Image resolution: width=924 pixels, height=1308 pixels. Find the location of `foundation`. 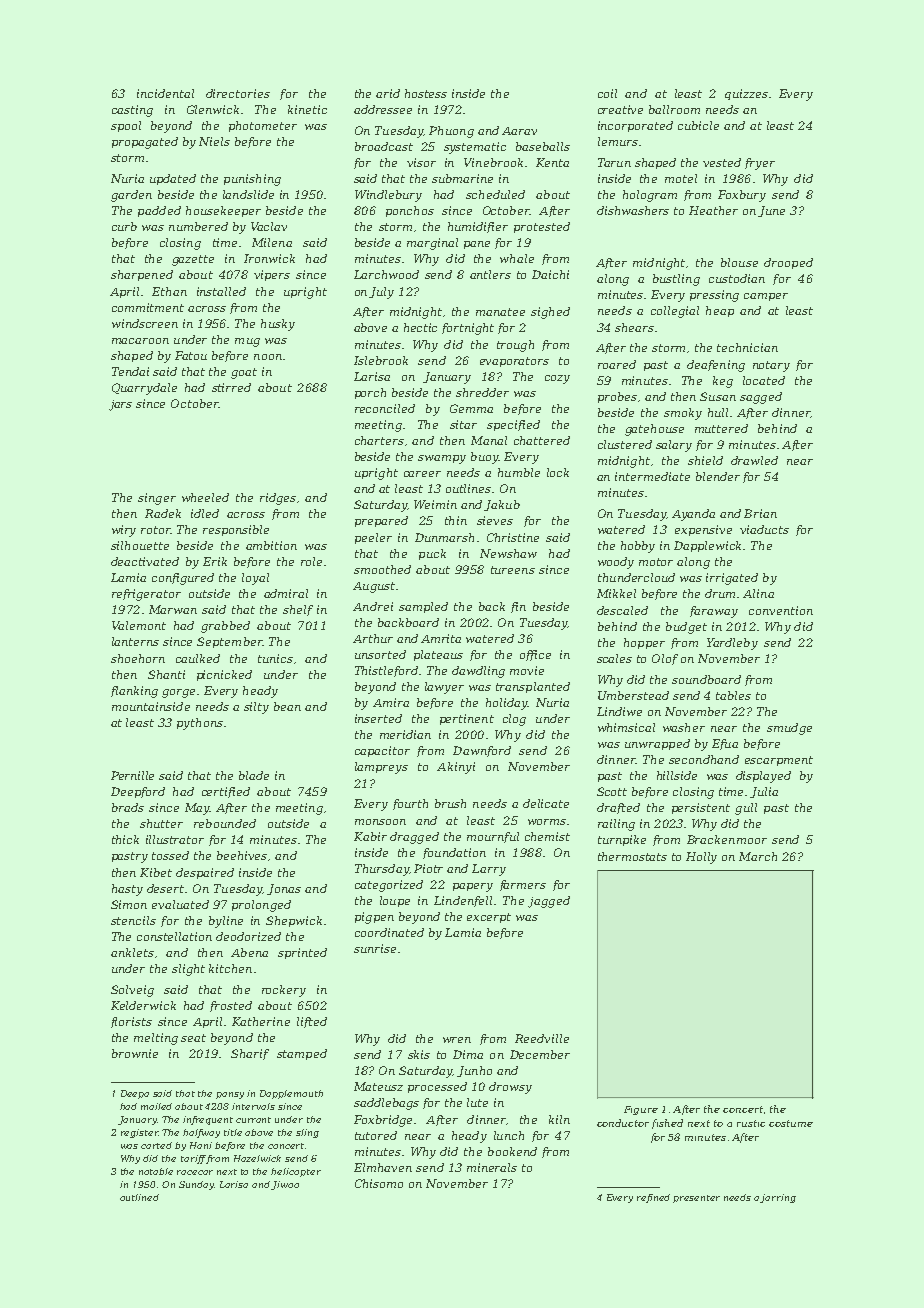

foundation is located at coordinates (454, 853).
